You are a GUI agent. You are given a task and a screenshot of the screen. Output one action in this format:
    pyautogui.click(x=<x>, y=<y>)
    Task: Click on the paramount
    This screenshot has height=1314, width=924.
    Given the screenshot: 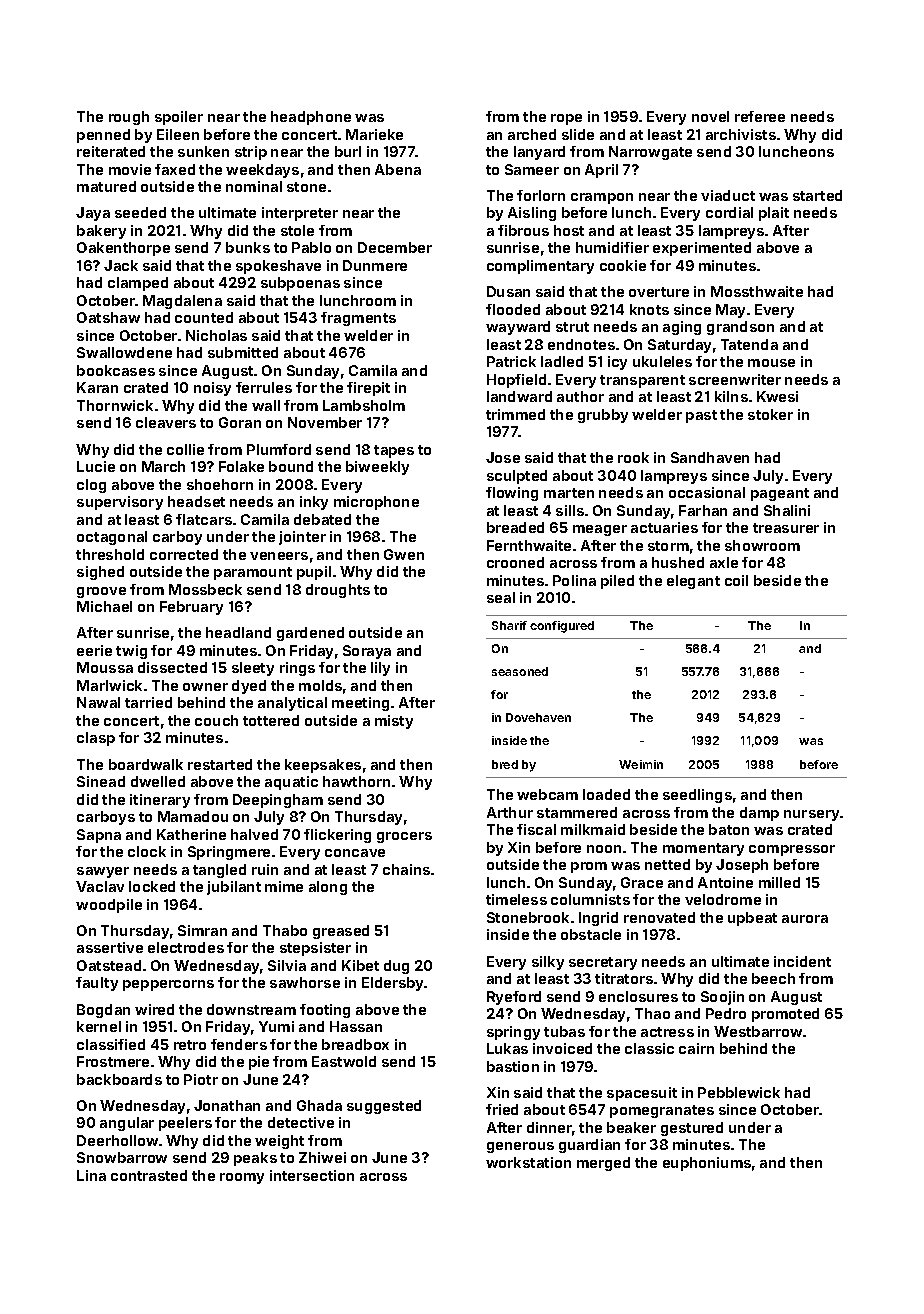 What is the action you would take?
    pyautogui.click(x=253, y=573)
